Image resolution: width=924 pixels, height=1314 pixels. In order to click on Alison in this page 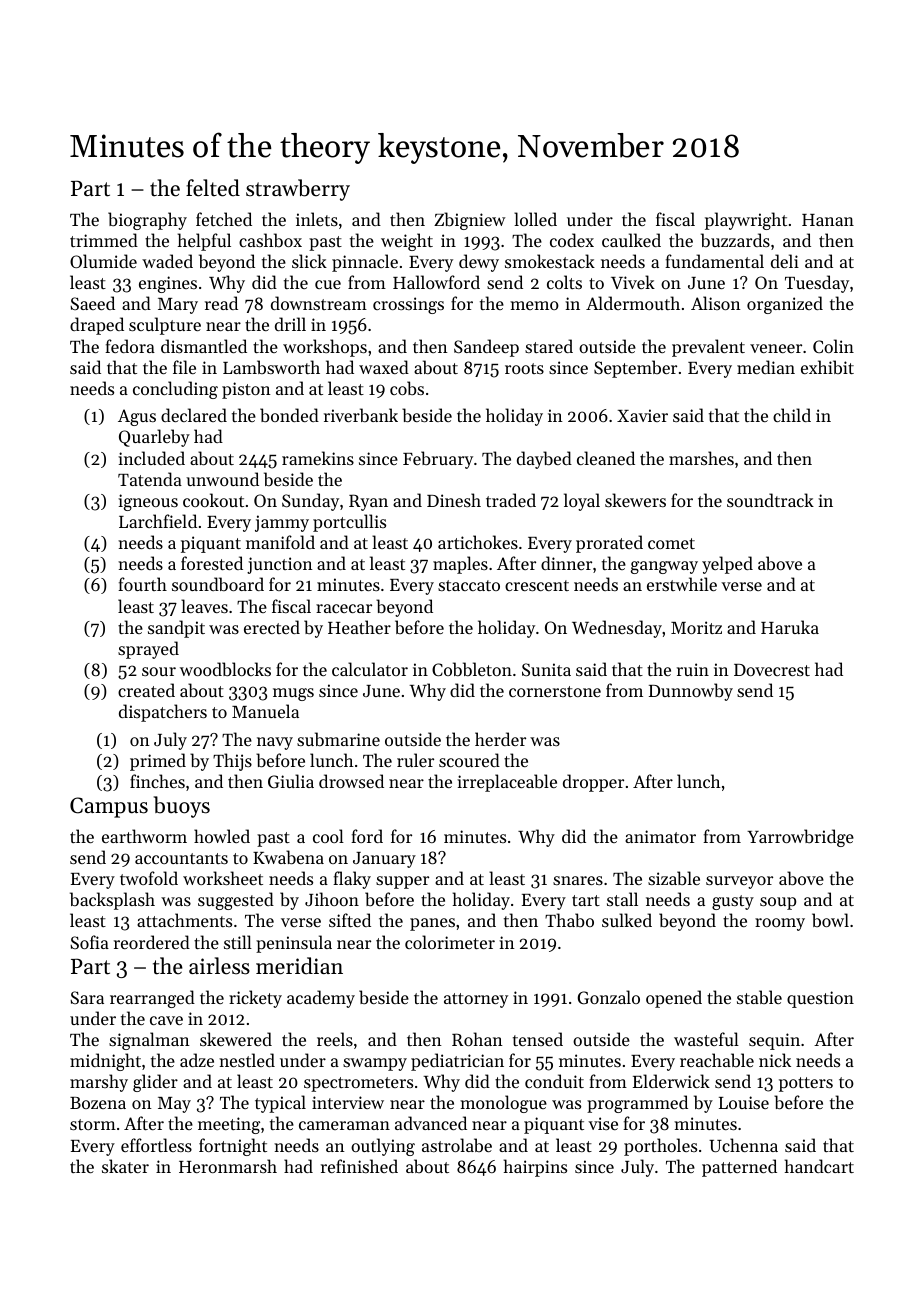, I will do `click(716, 303)`.
